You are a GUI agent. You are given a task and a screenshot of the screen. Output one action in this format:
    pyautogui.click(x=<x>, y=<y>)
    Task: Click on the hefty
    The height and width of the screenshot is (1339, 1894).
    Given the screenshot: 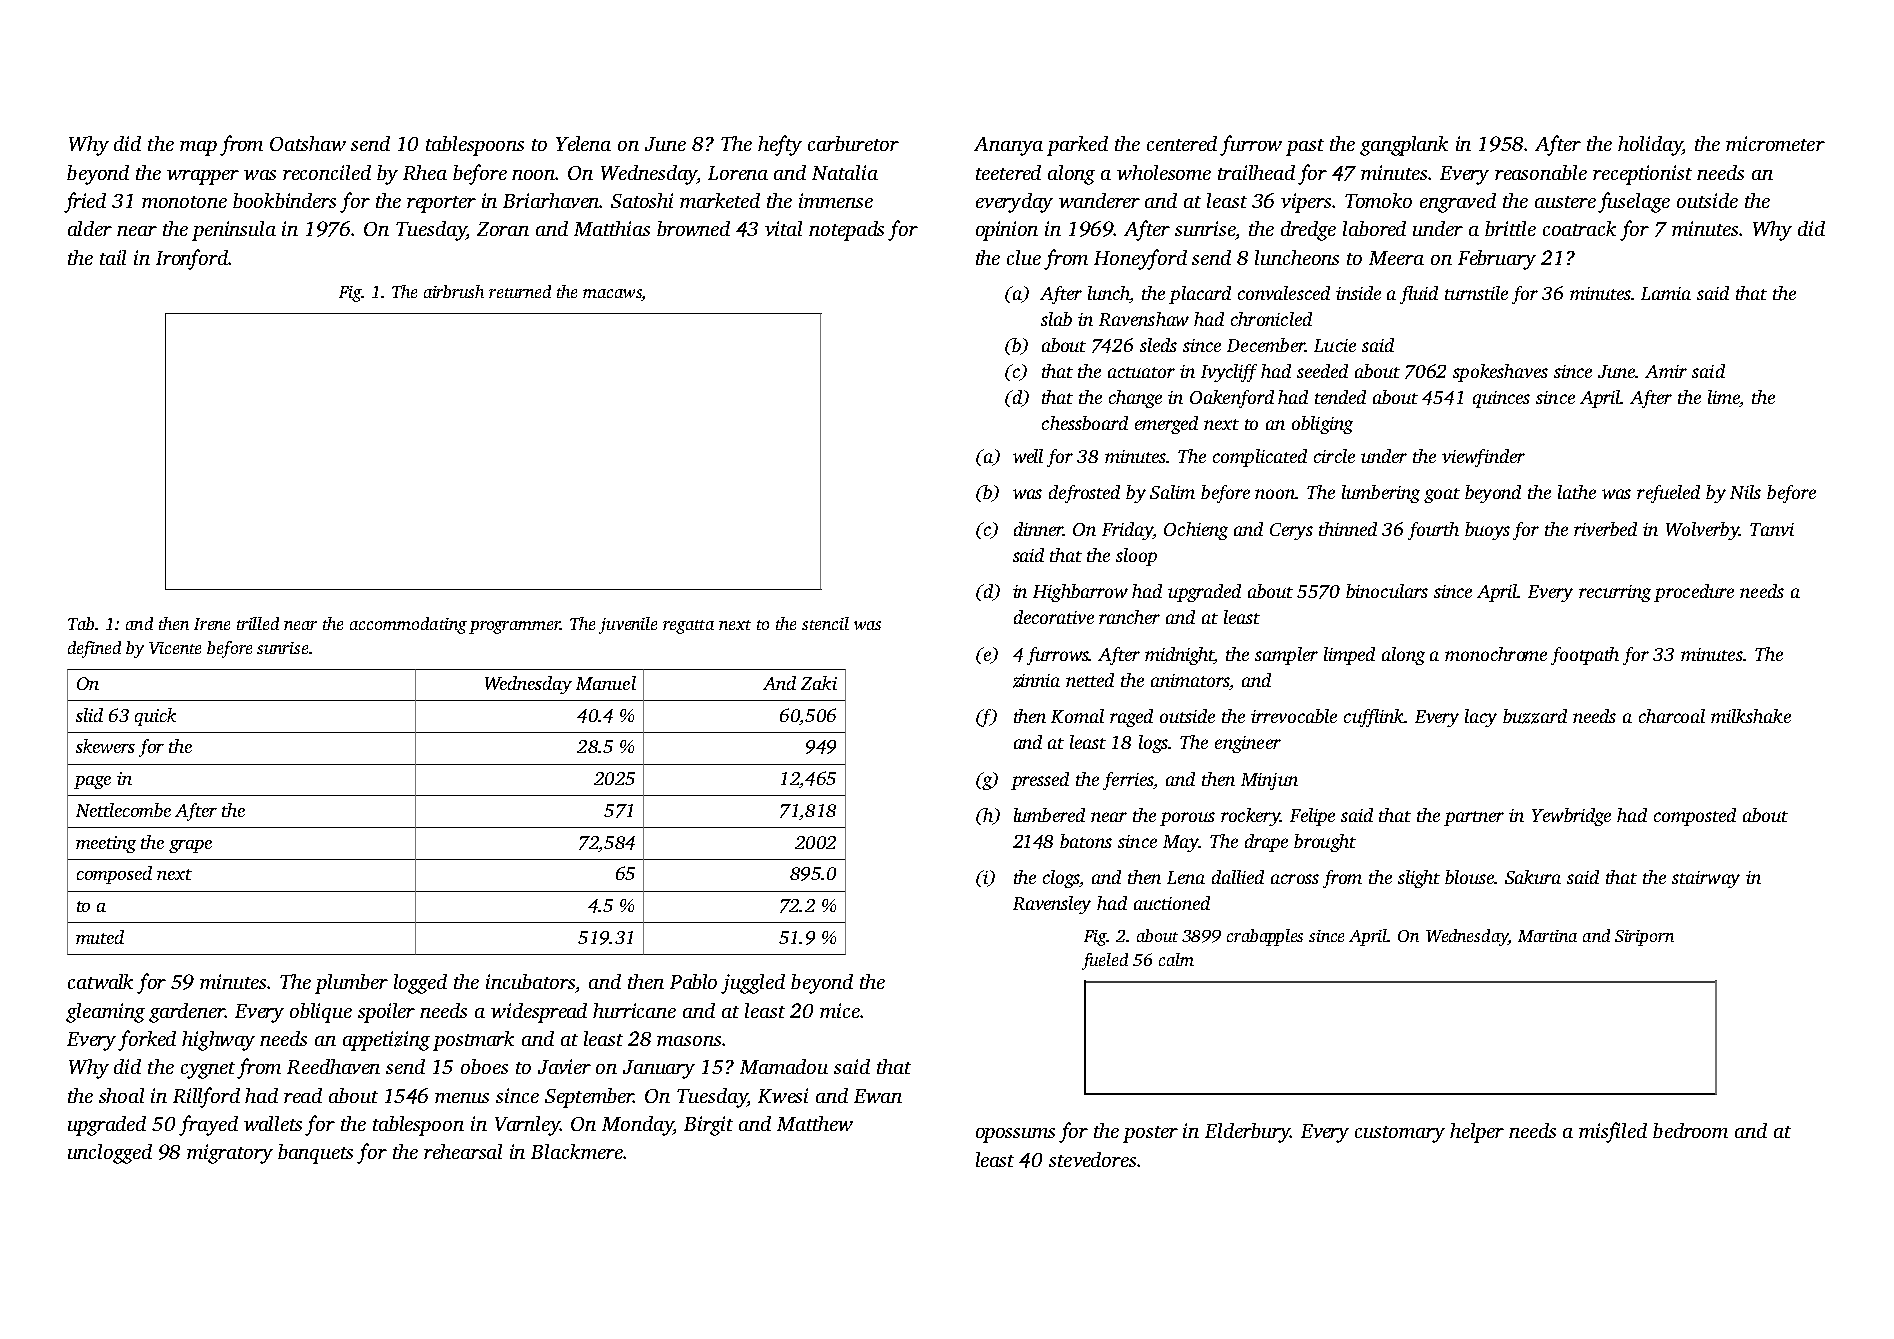 What is the action you would take?
    pyautogui.click(x=780, y=145)
